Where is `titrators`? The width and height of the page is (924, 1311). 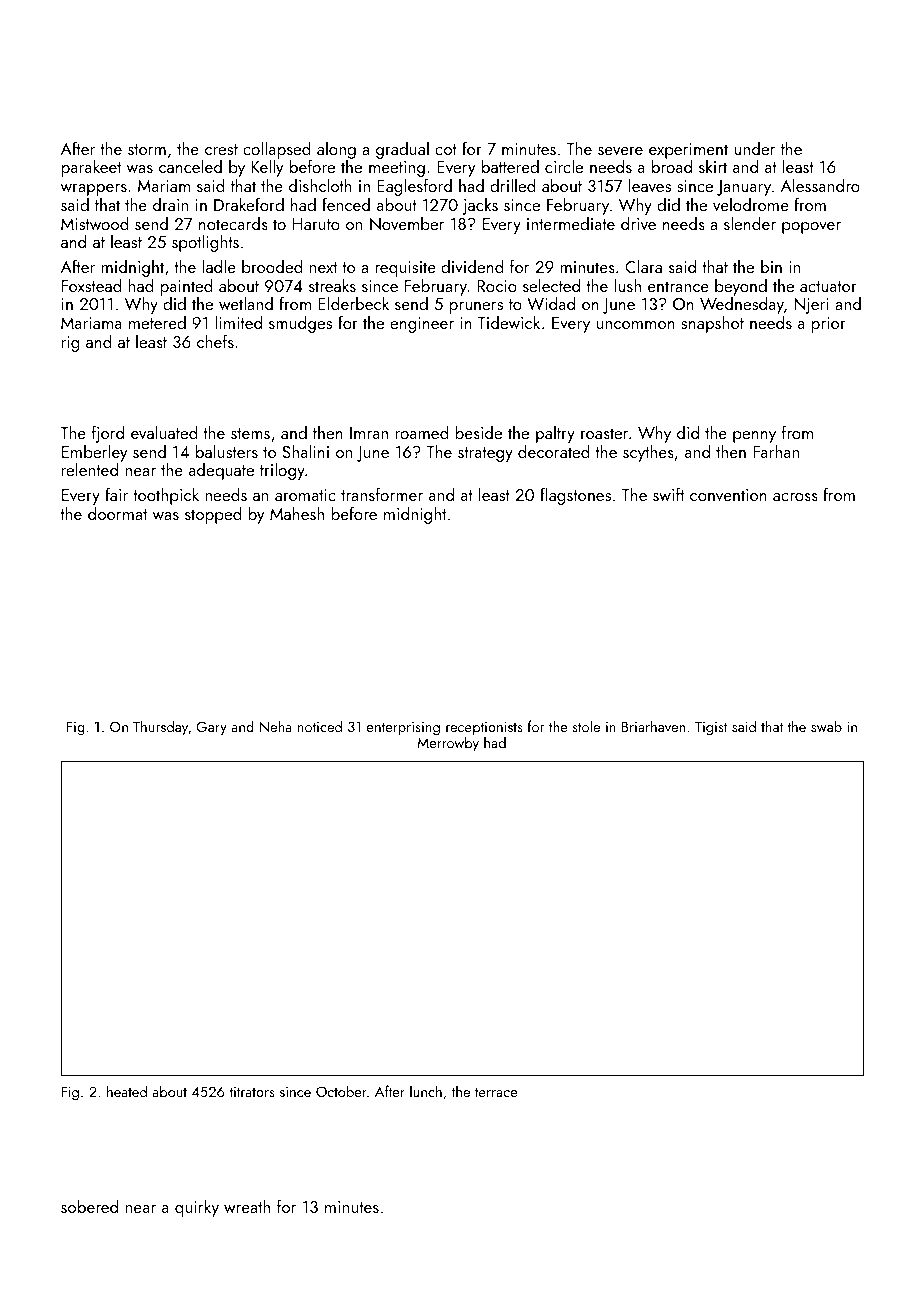 titrators is located at coordinates (252, 1092).
